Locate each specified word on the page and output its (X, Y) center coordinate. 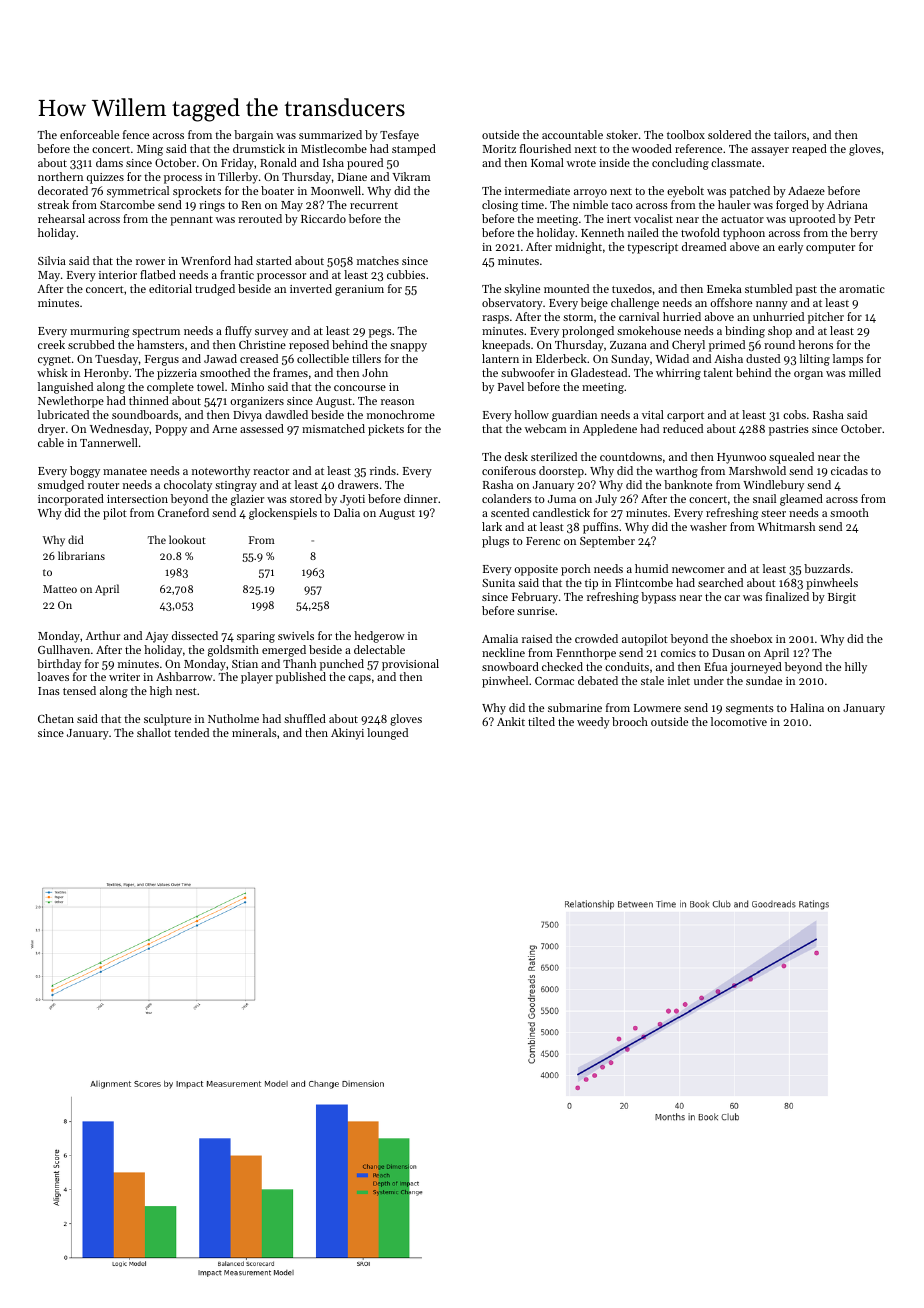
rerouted (260, 218)
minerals (254, 732)
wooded (652, 148)
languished (65, 388)
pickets (386, 430)
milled (865, 372)
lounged (387, 734)
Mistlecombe (334, 148)
